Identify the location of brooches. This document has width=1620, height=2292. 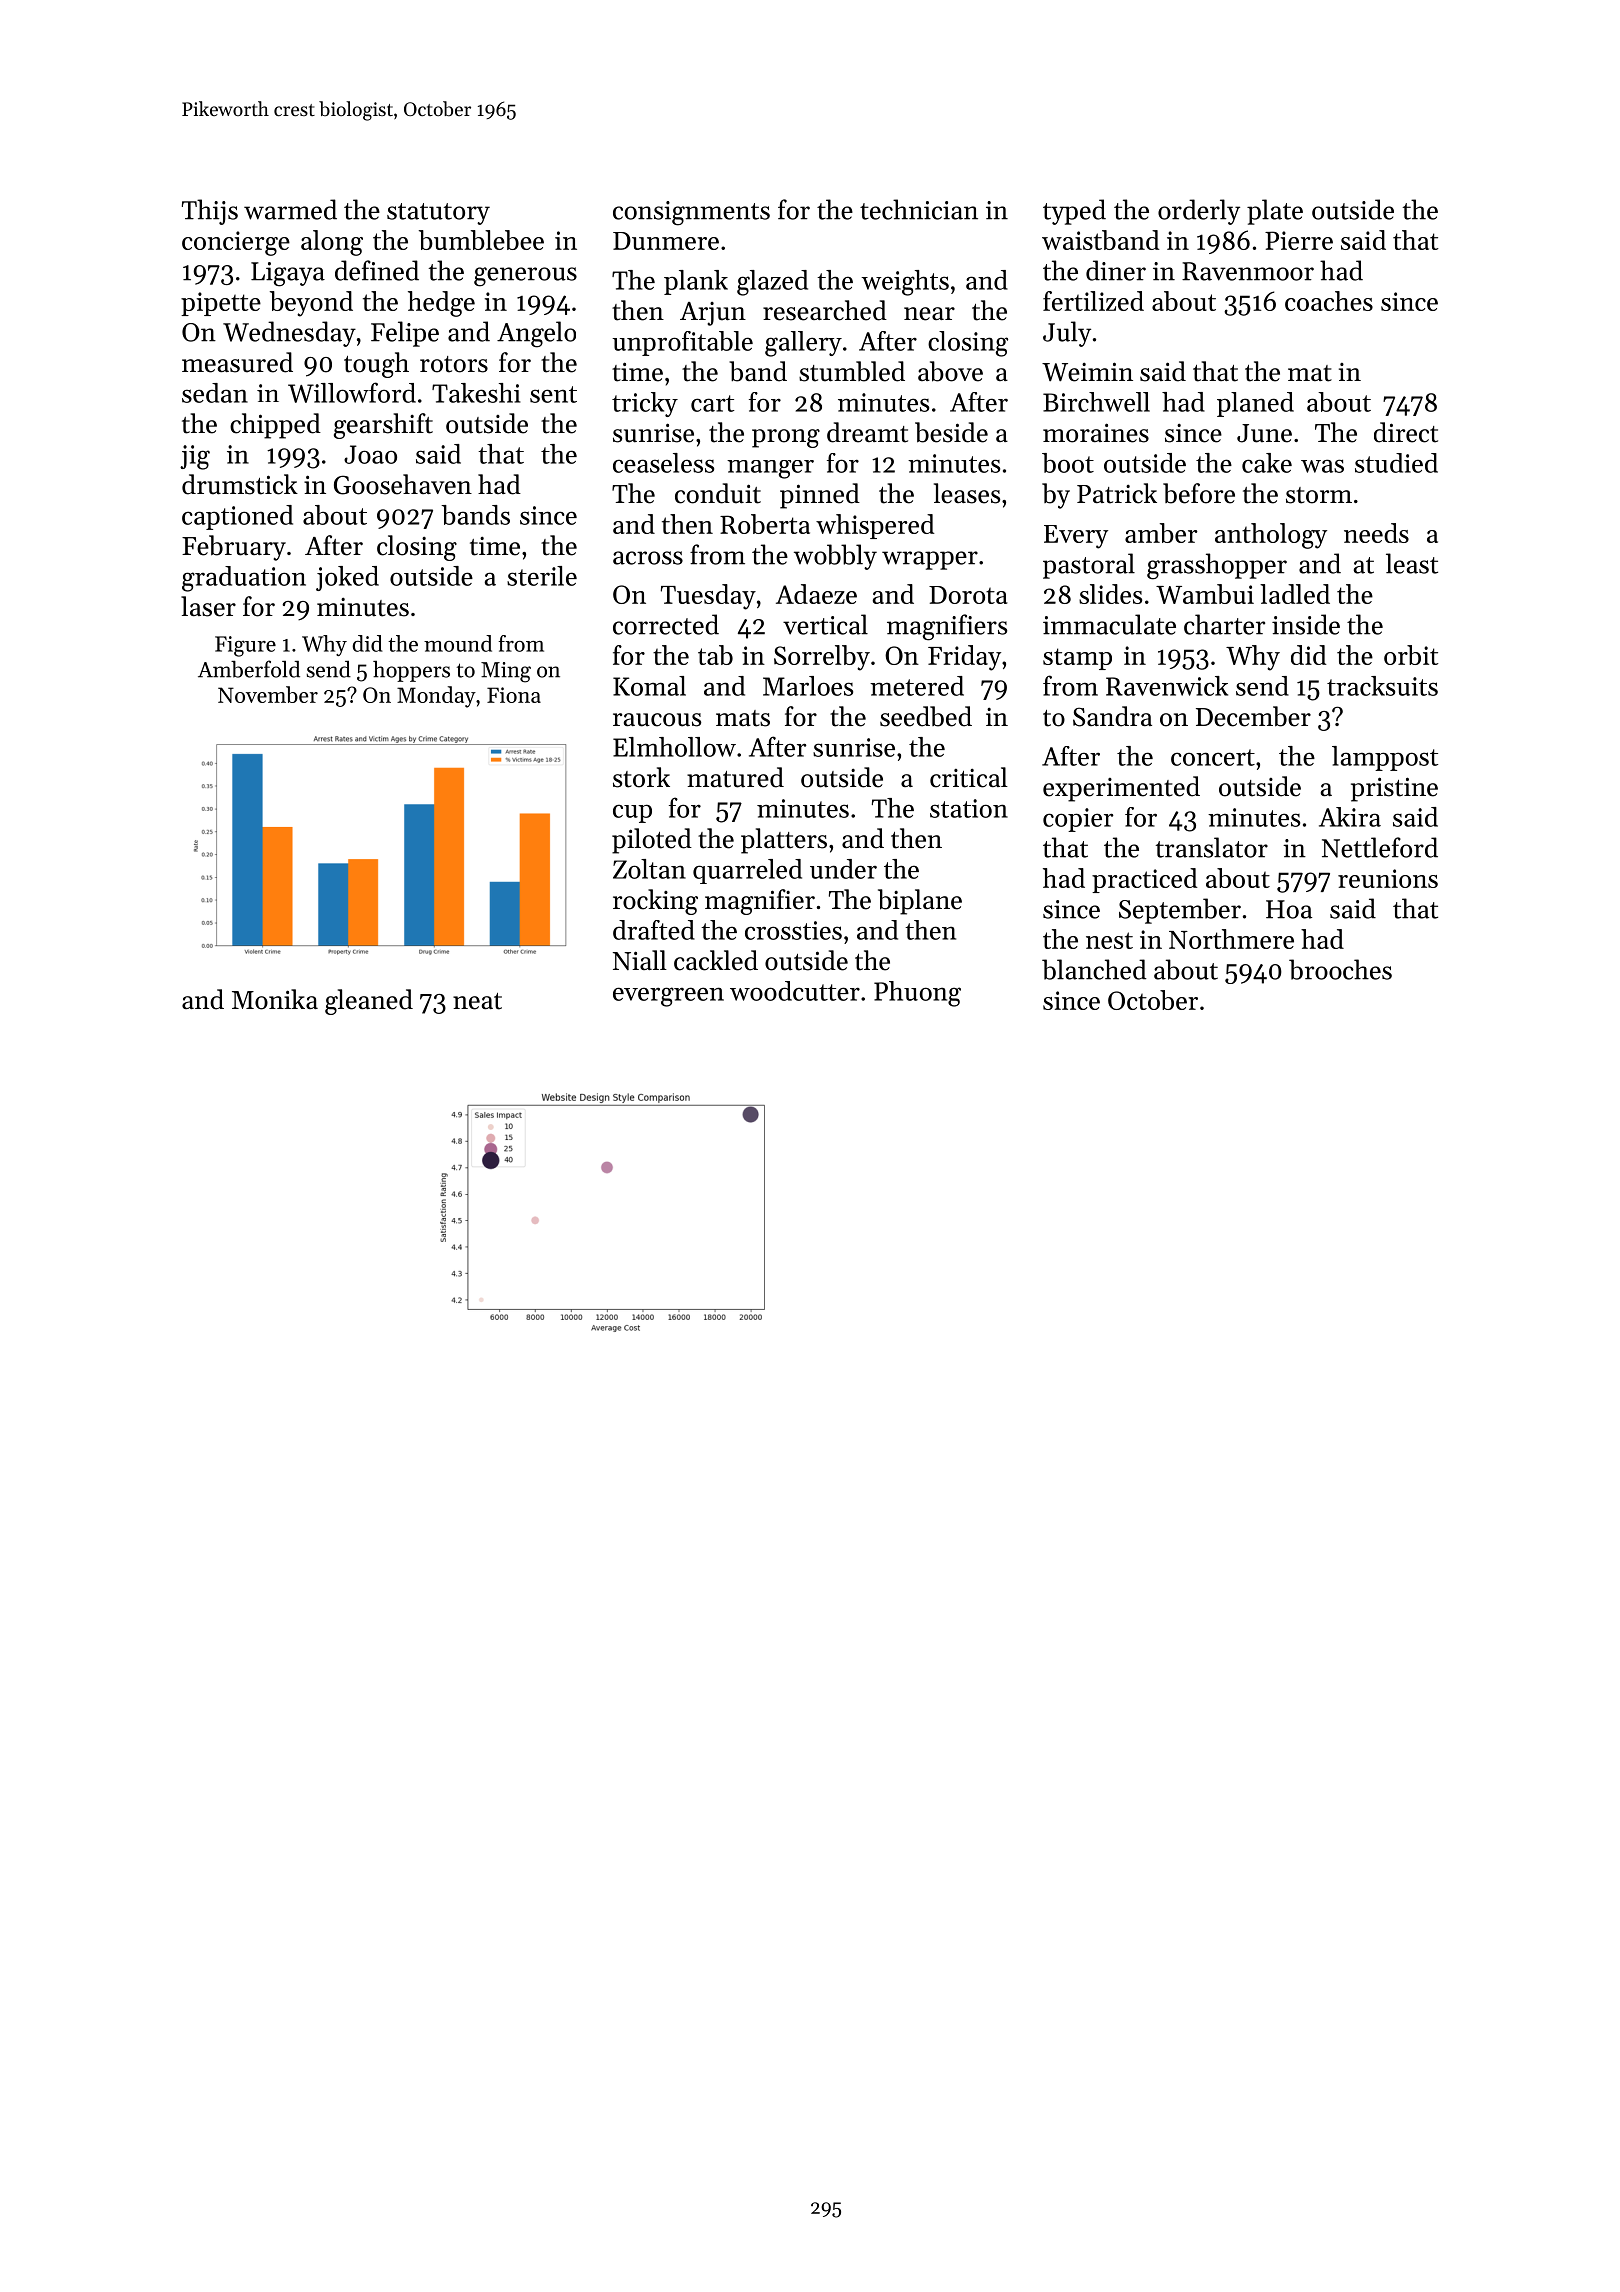
(1340, 969).
